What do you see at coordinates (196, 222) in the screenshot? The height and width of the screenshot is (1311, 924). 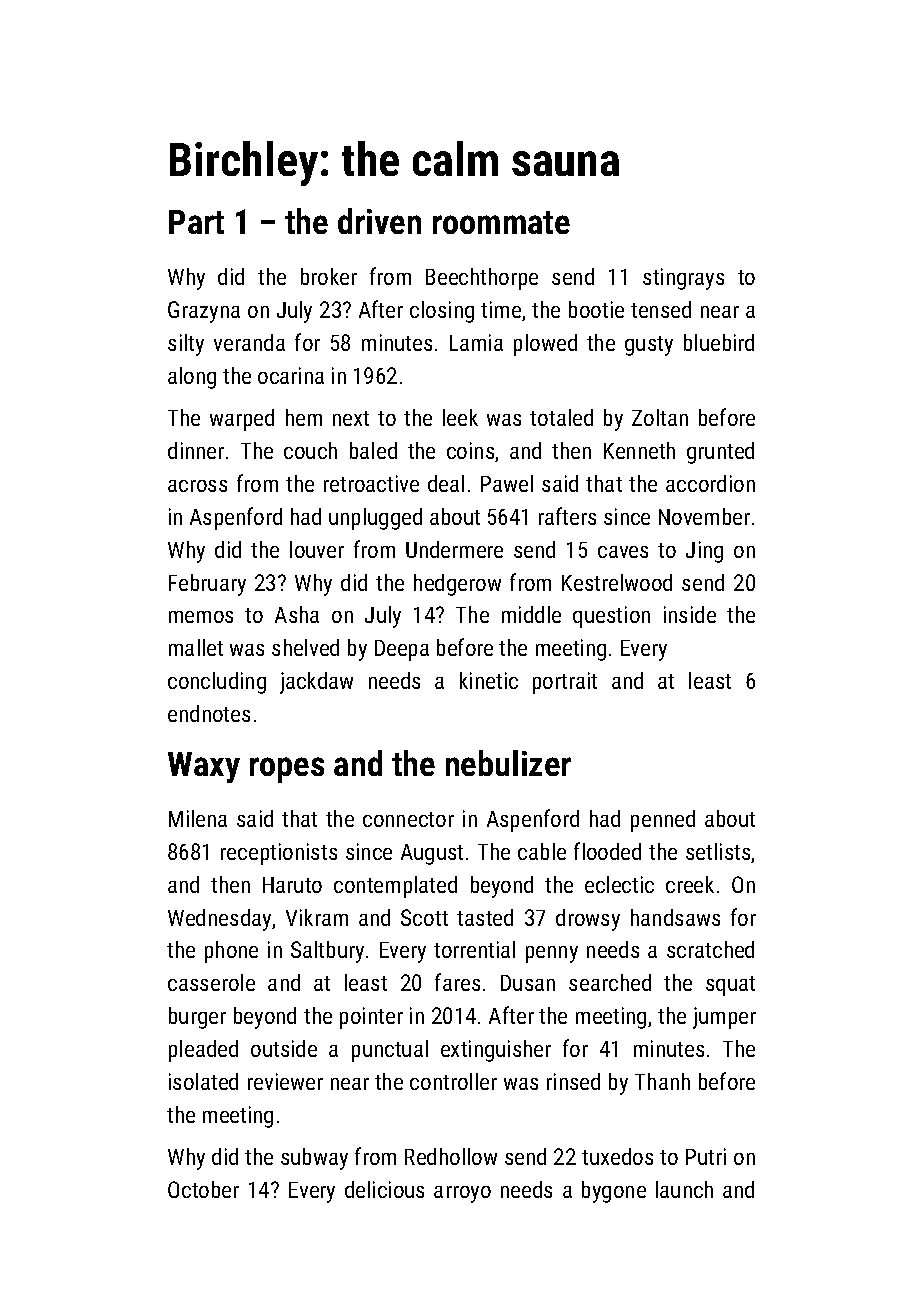 I see `Part` at bounding box center [196, 222].
